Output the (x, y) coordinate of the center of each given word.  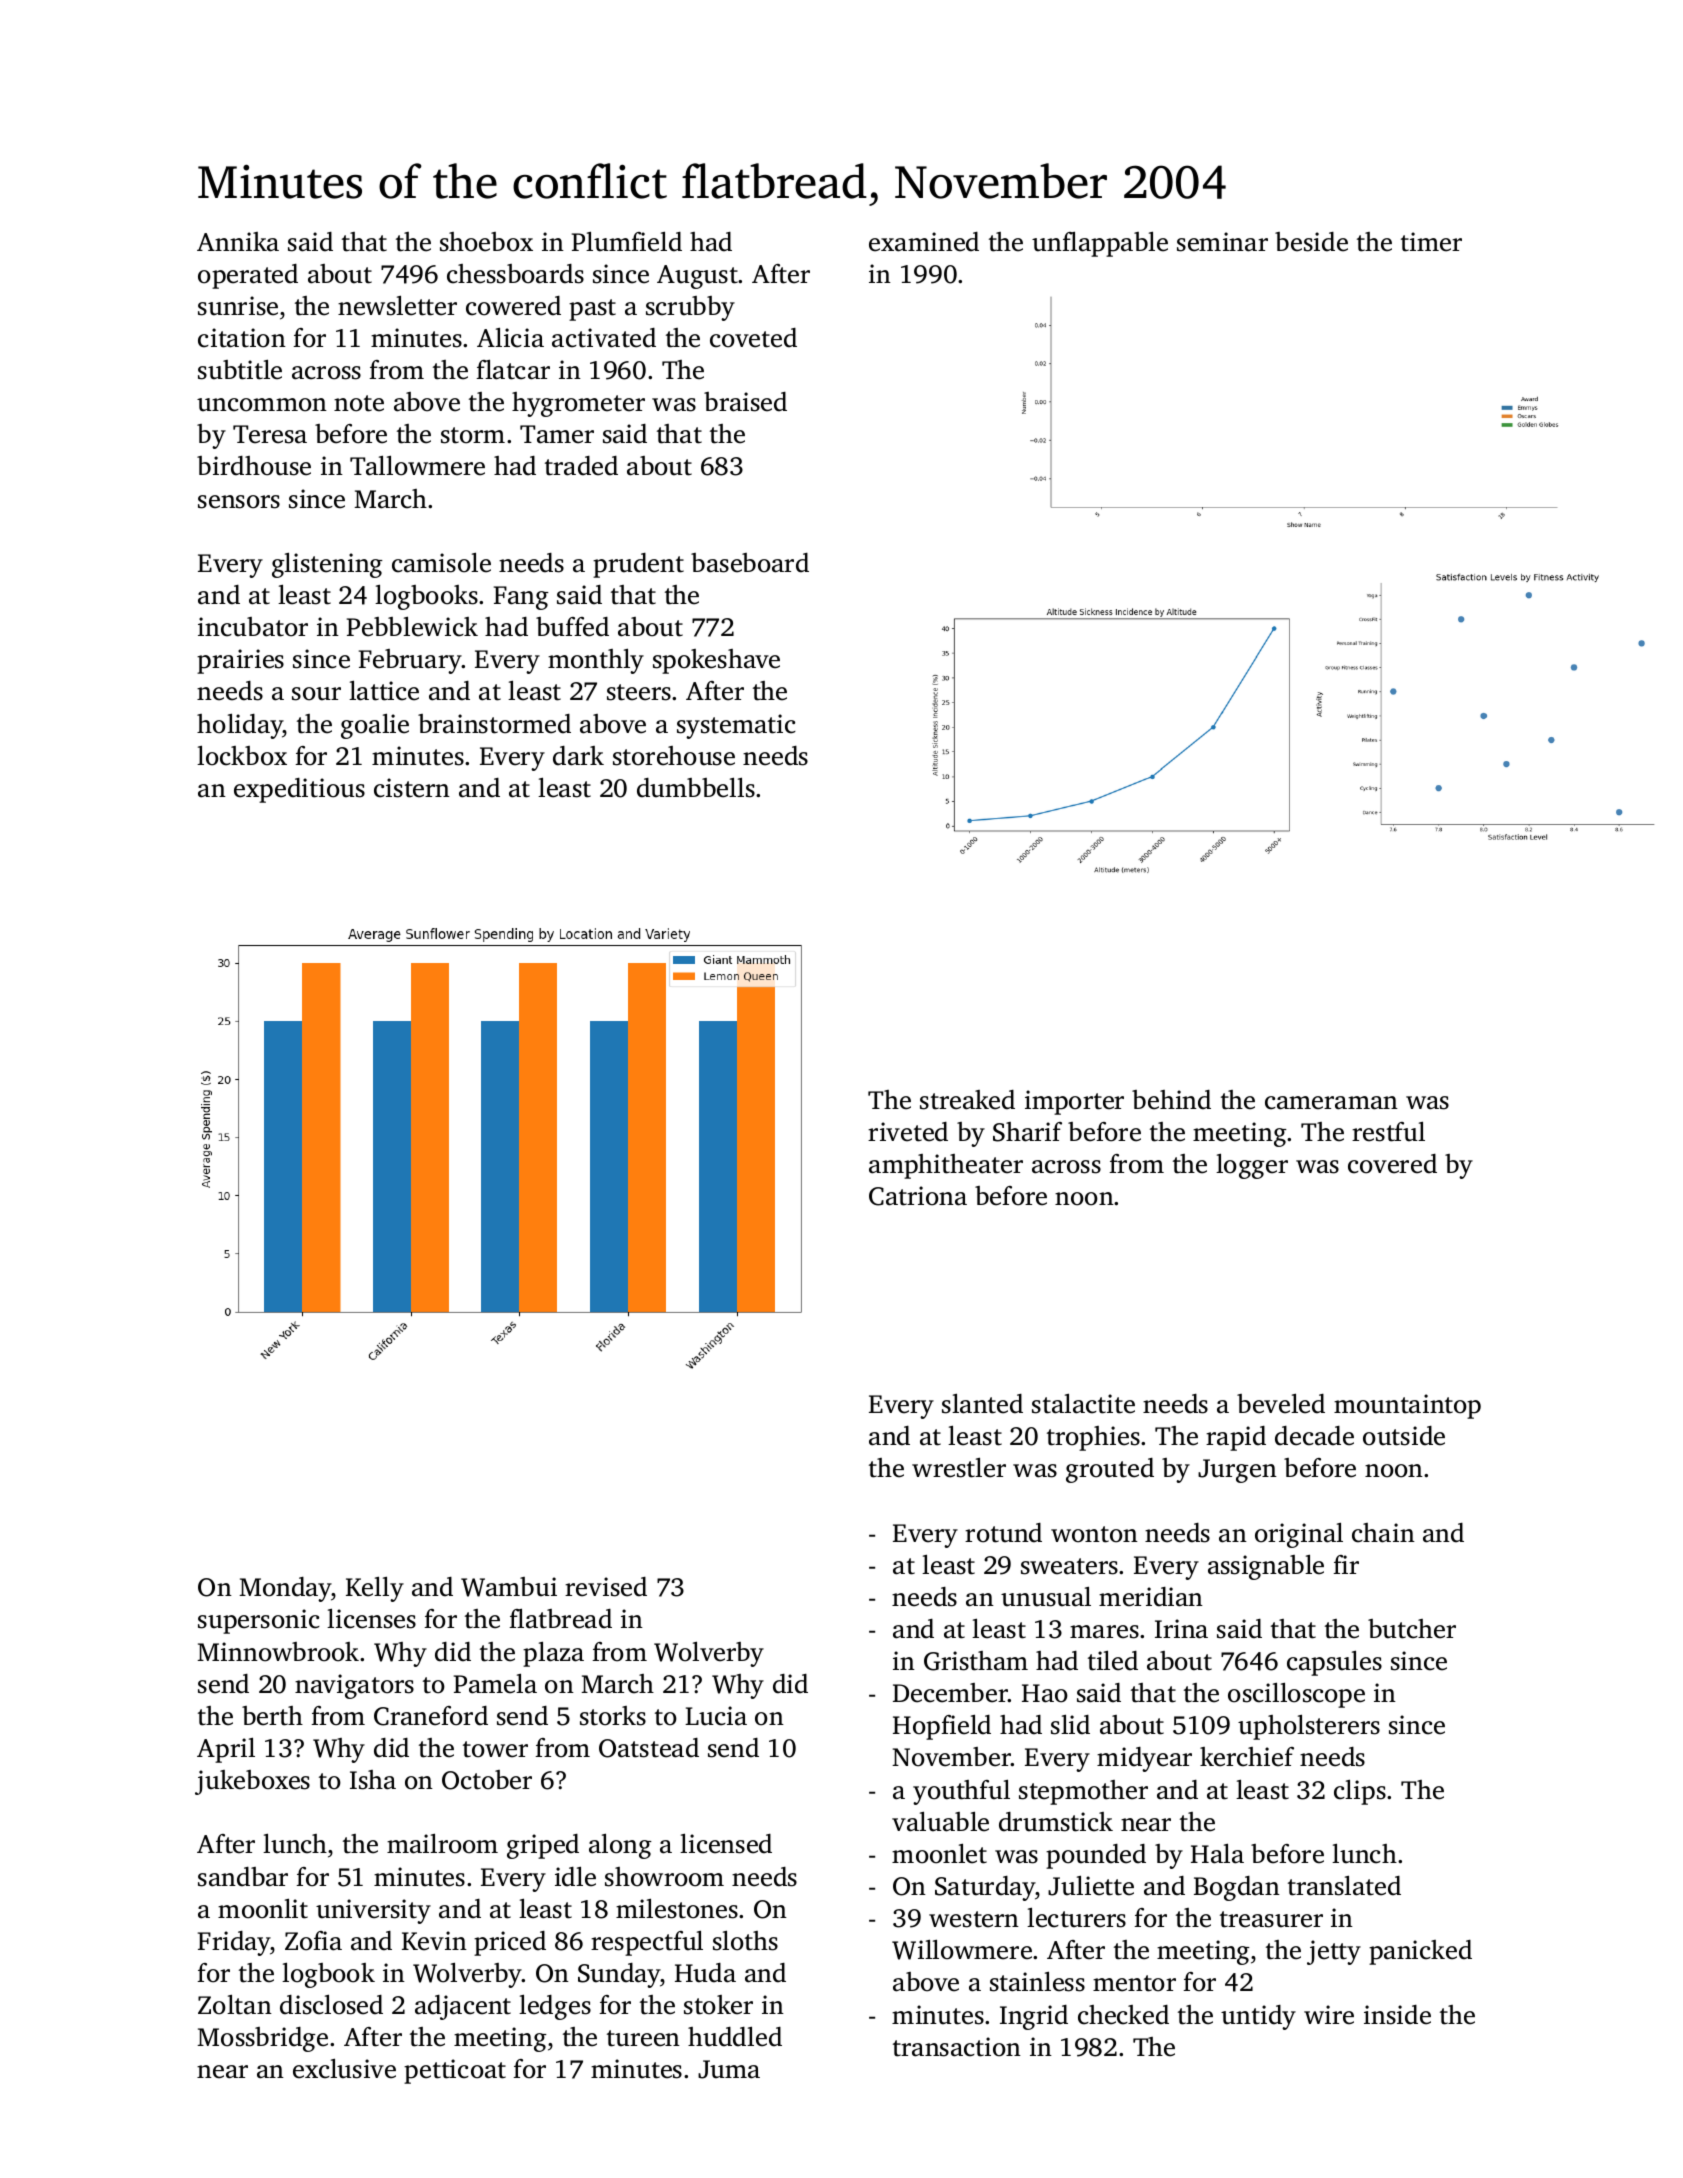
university (373, 1911)
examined (924, 242)
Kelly (375, 1589)
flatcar (513, 370)
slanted (982, 1404)
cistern (412, 788)
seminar (1222, 242)
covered (1392, 1164)
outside (1404, 1436)
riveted (908, 1132)
